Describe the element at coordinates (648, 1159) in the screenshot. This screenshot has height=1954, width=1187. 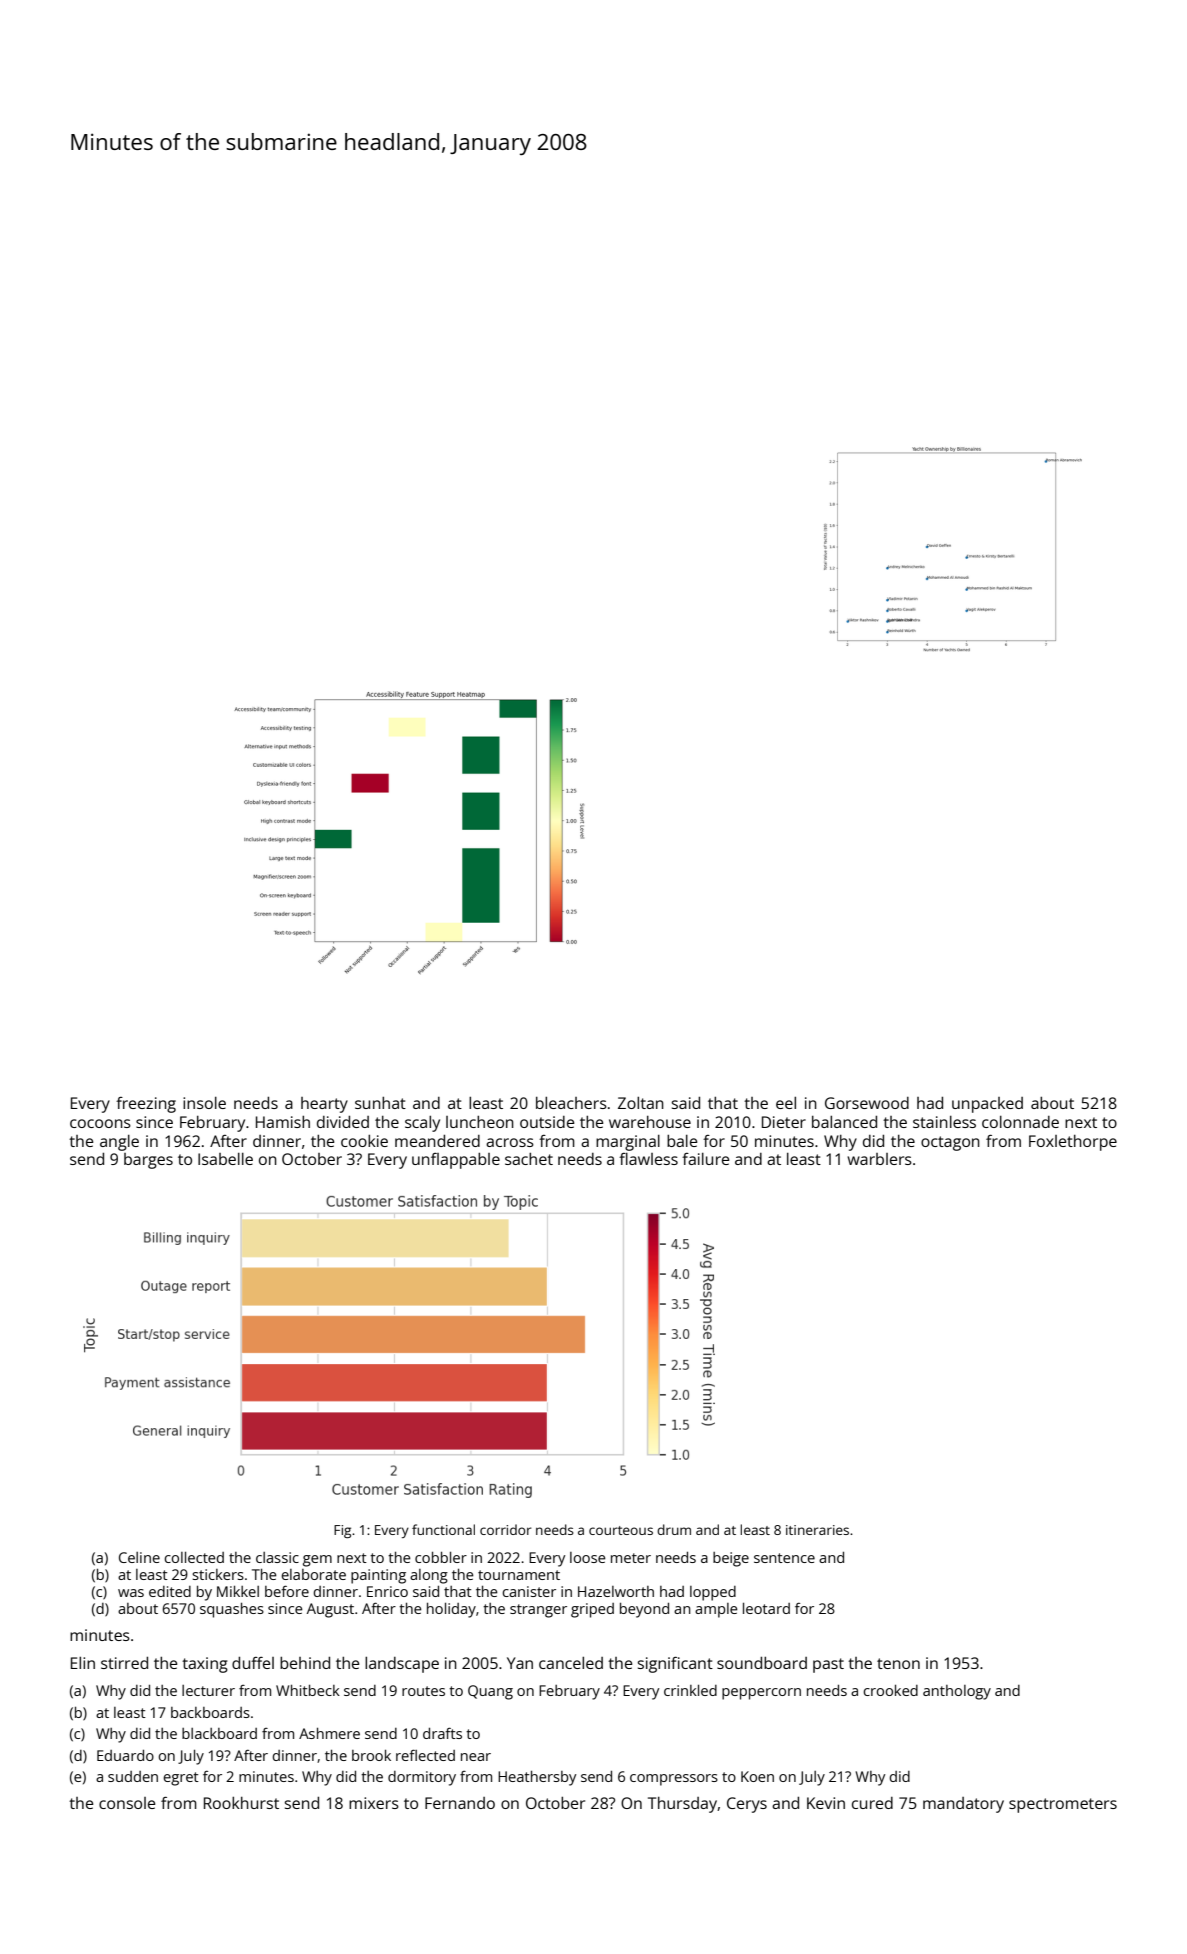
I see `flawless` at that location.
